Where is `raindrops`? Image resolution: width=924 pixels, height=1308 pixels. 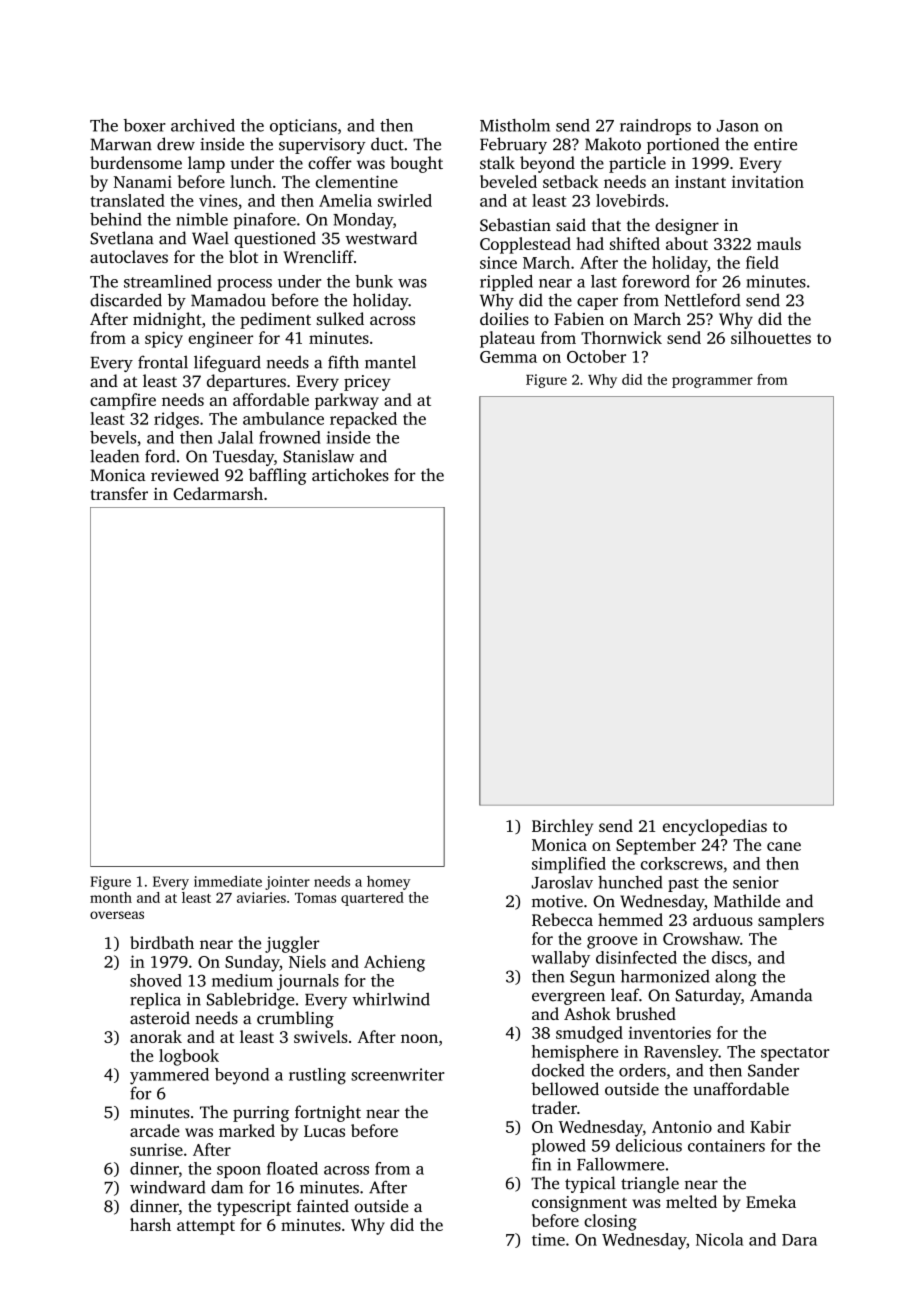 raindrops is located at coordinates (655, 127).
